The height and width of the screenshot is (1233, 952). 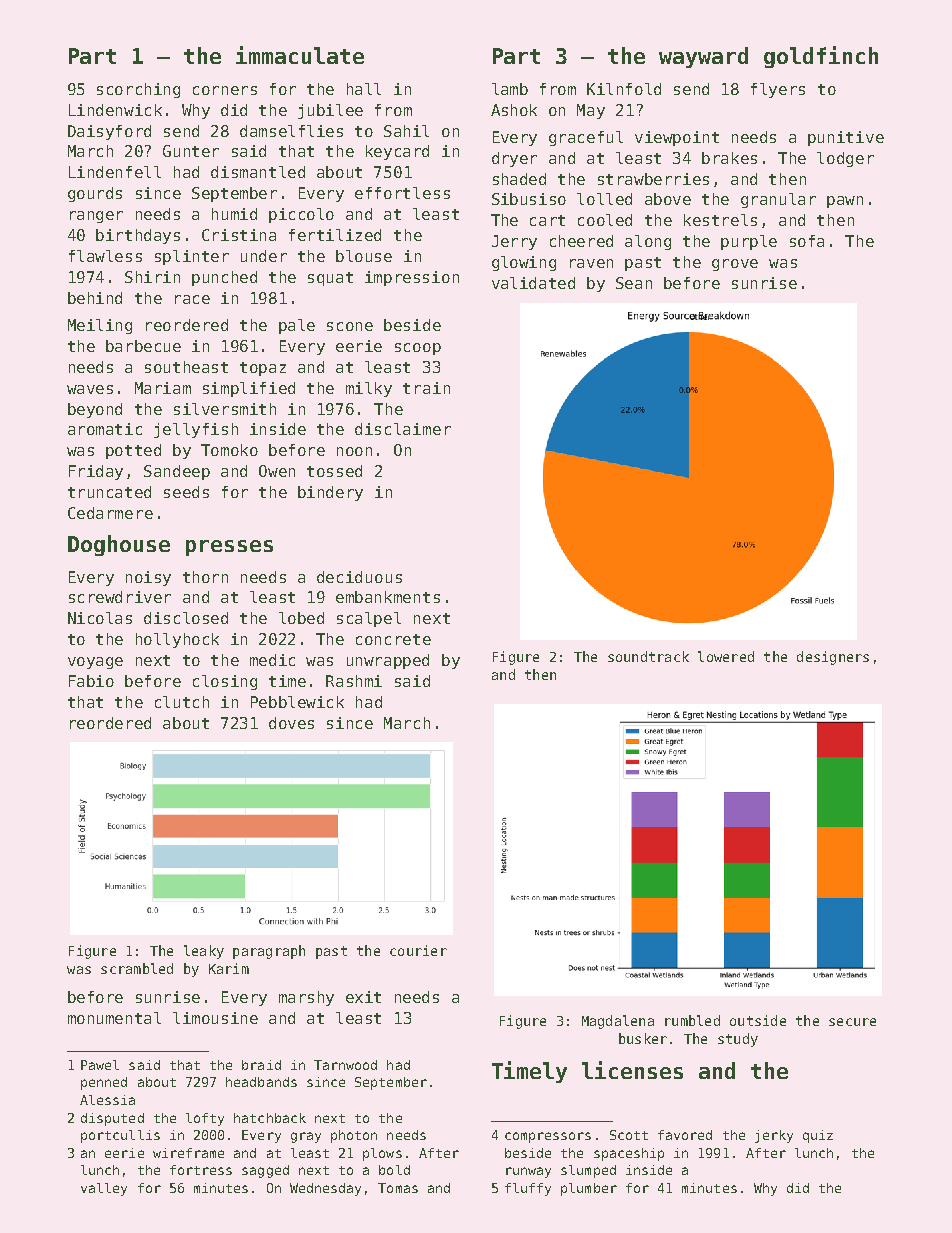 What do you see at coordinates (403, 429) in the screenshot?
I see `disclaimer` at bounding box center [403, 429].
